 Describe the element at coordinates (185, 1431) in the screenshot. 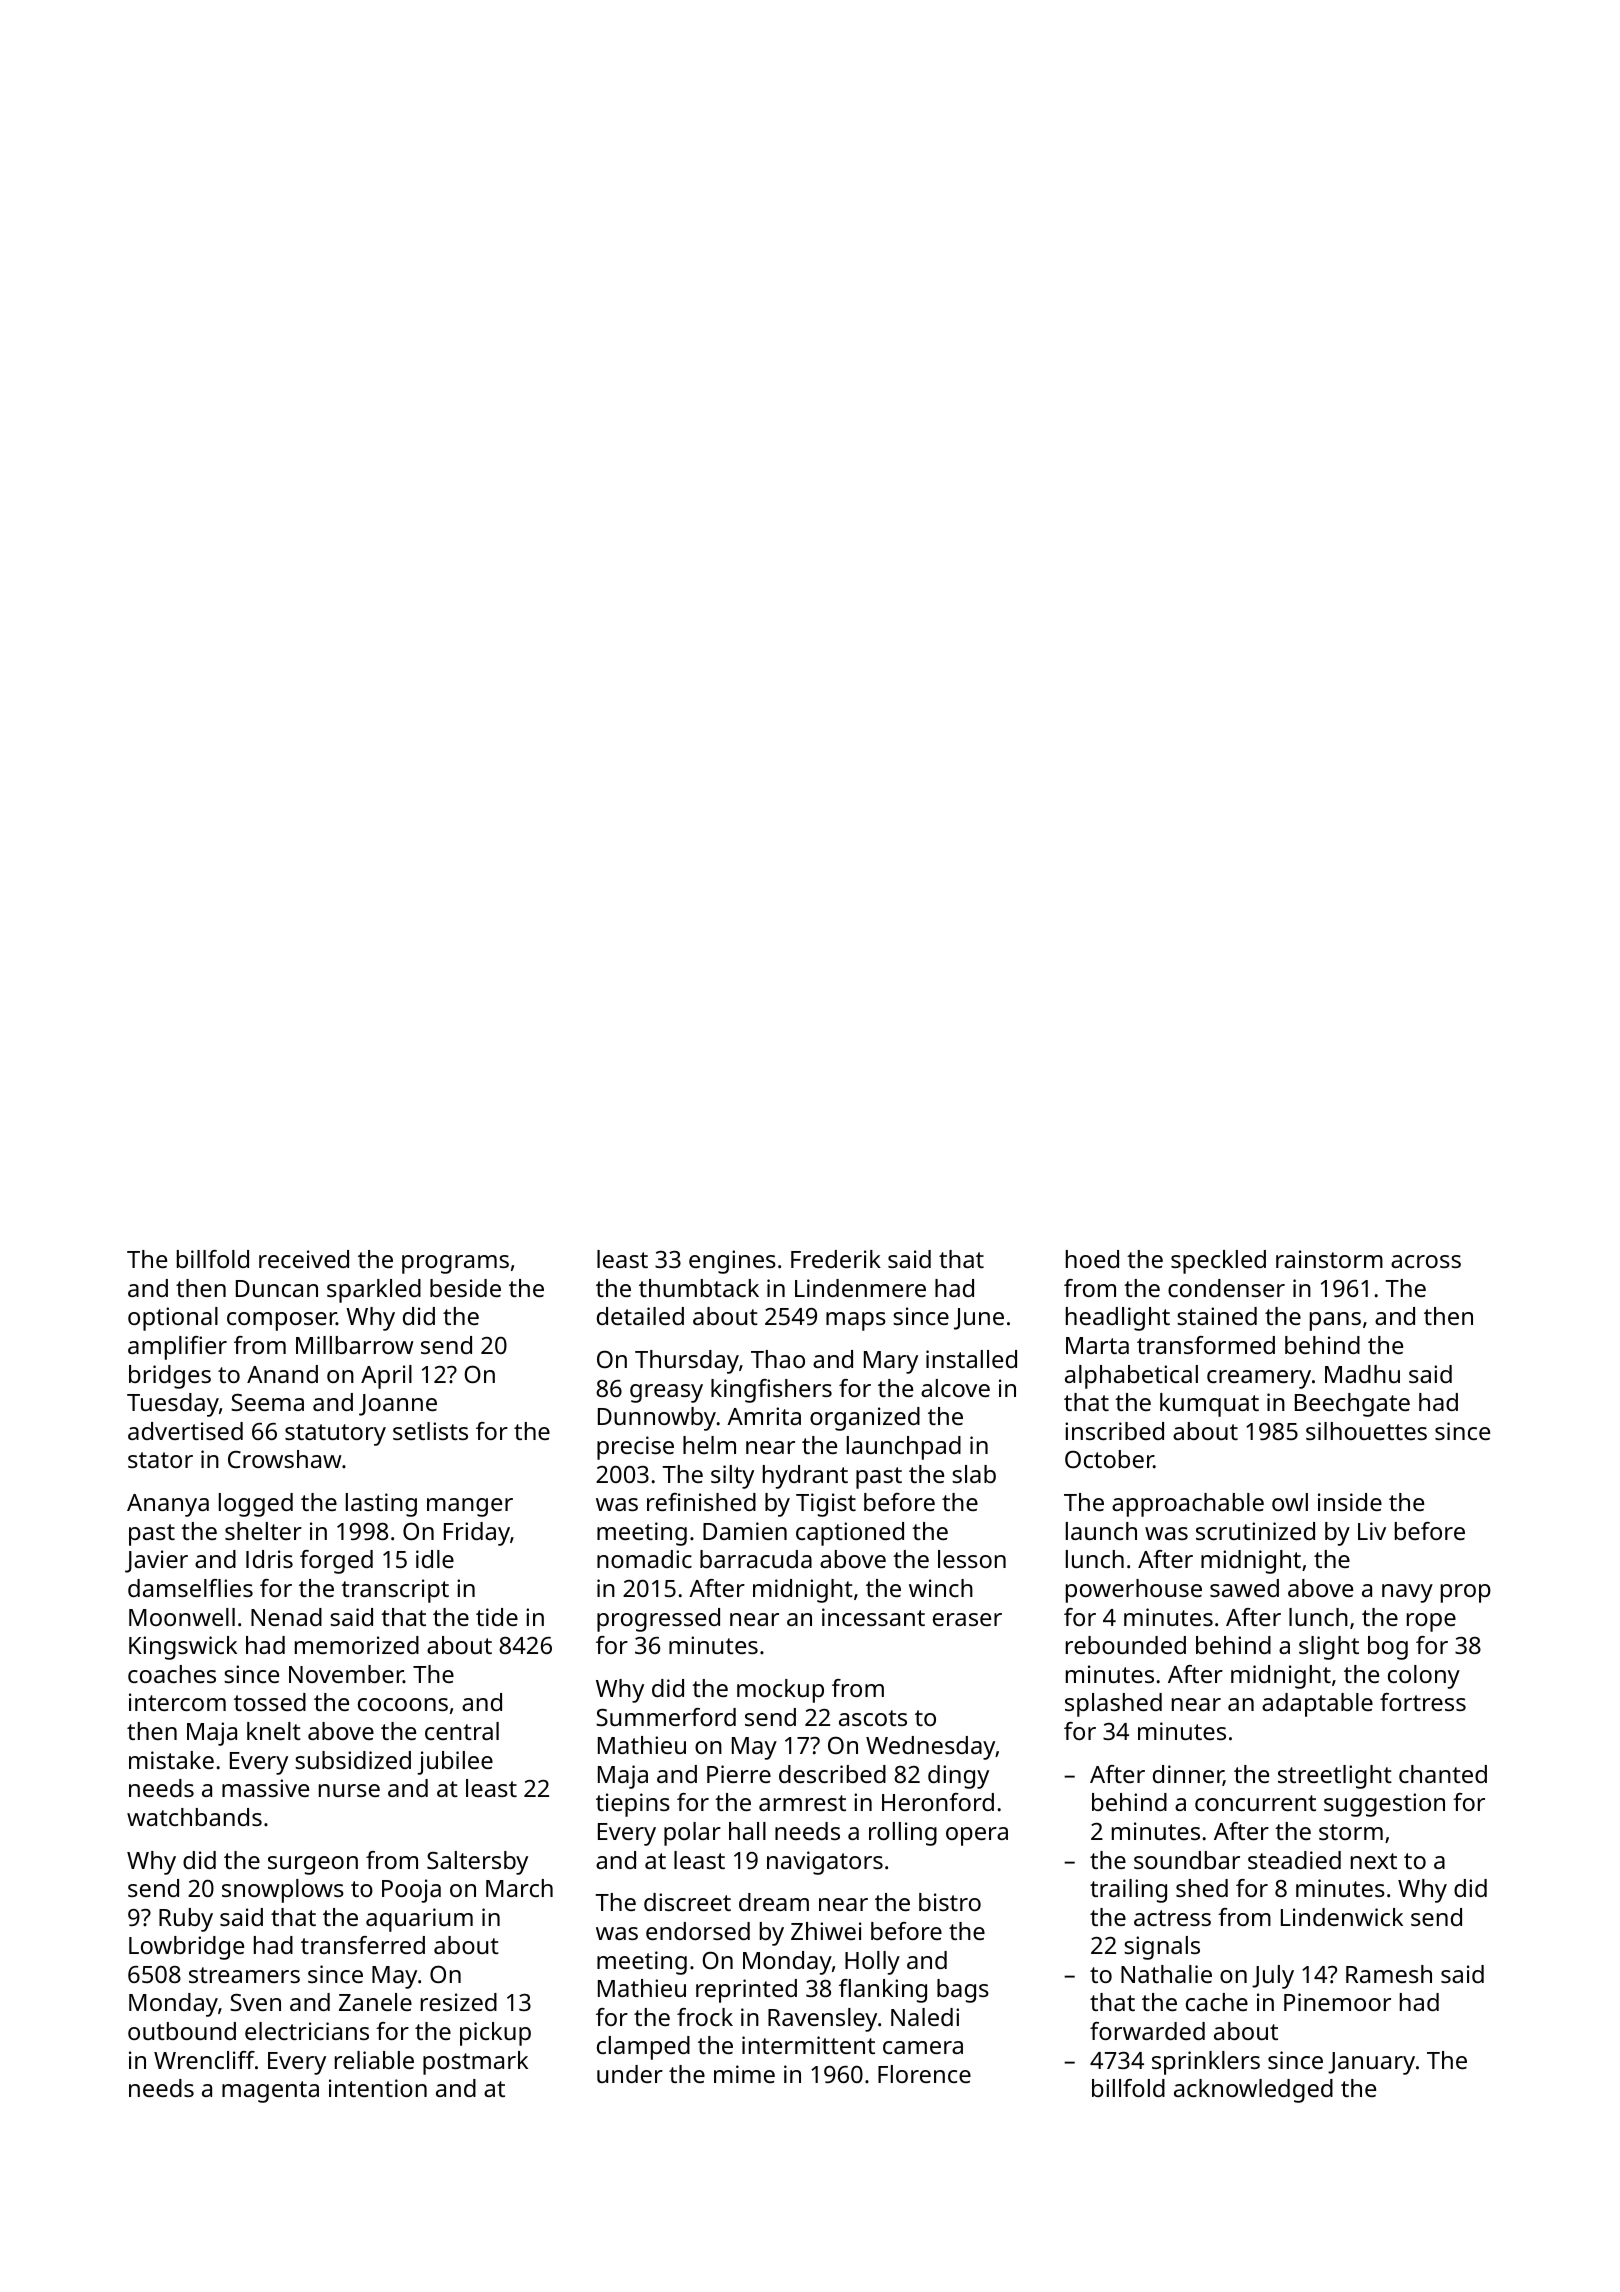

I see `advertised` at that location.
